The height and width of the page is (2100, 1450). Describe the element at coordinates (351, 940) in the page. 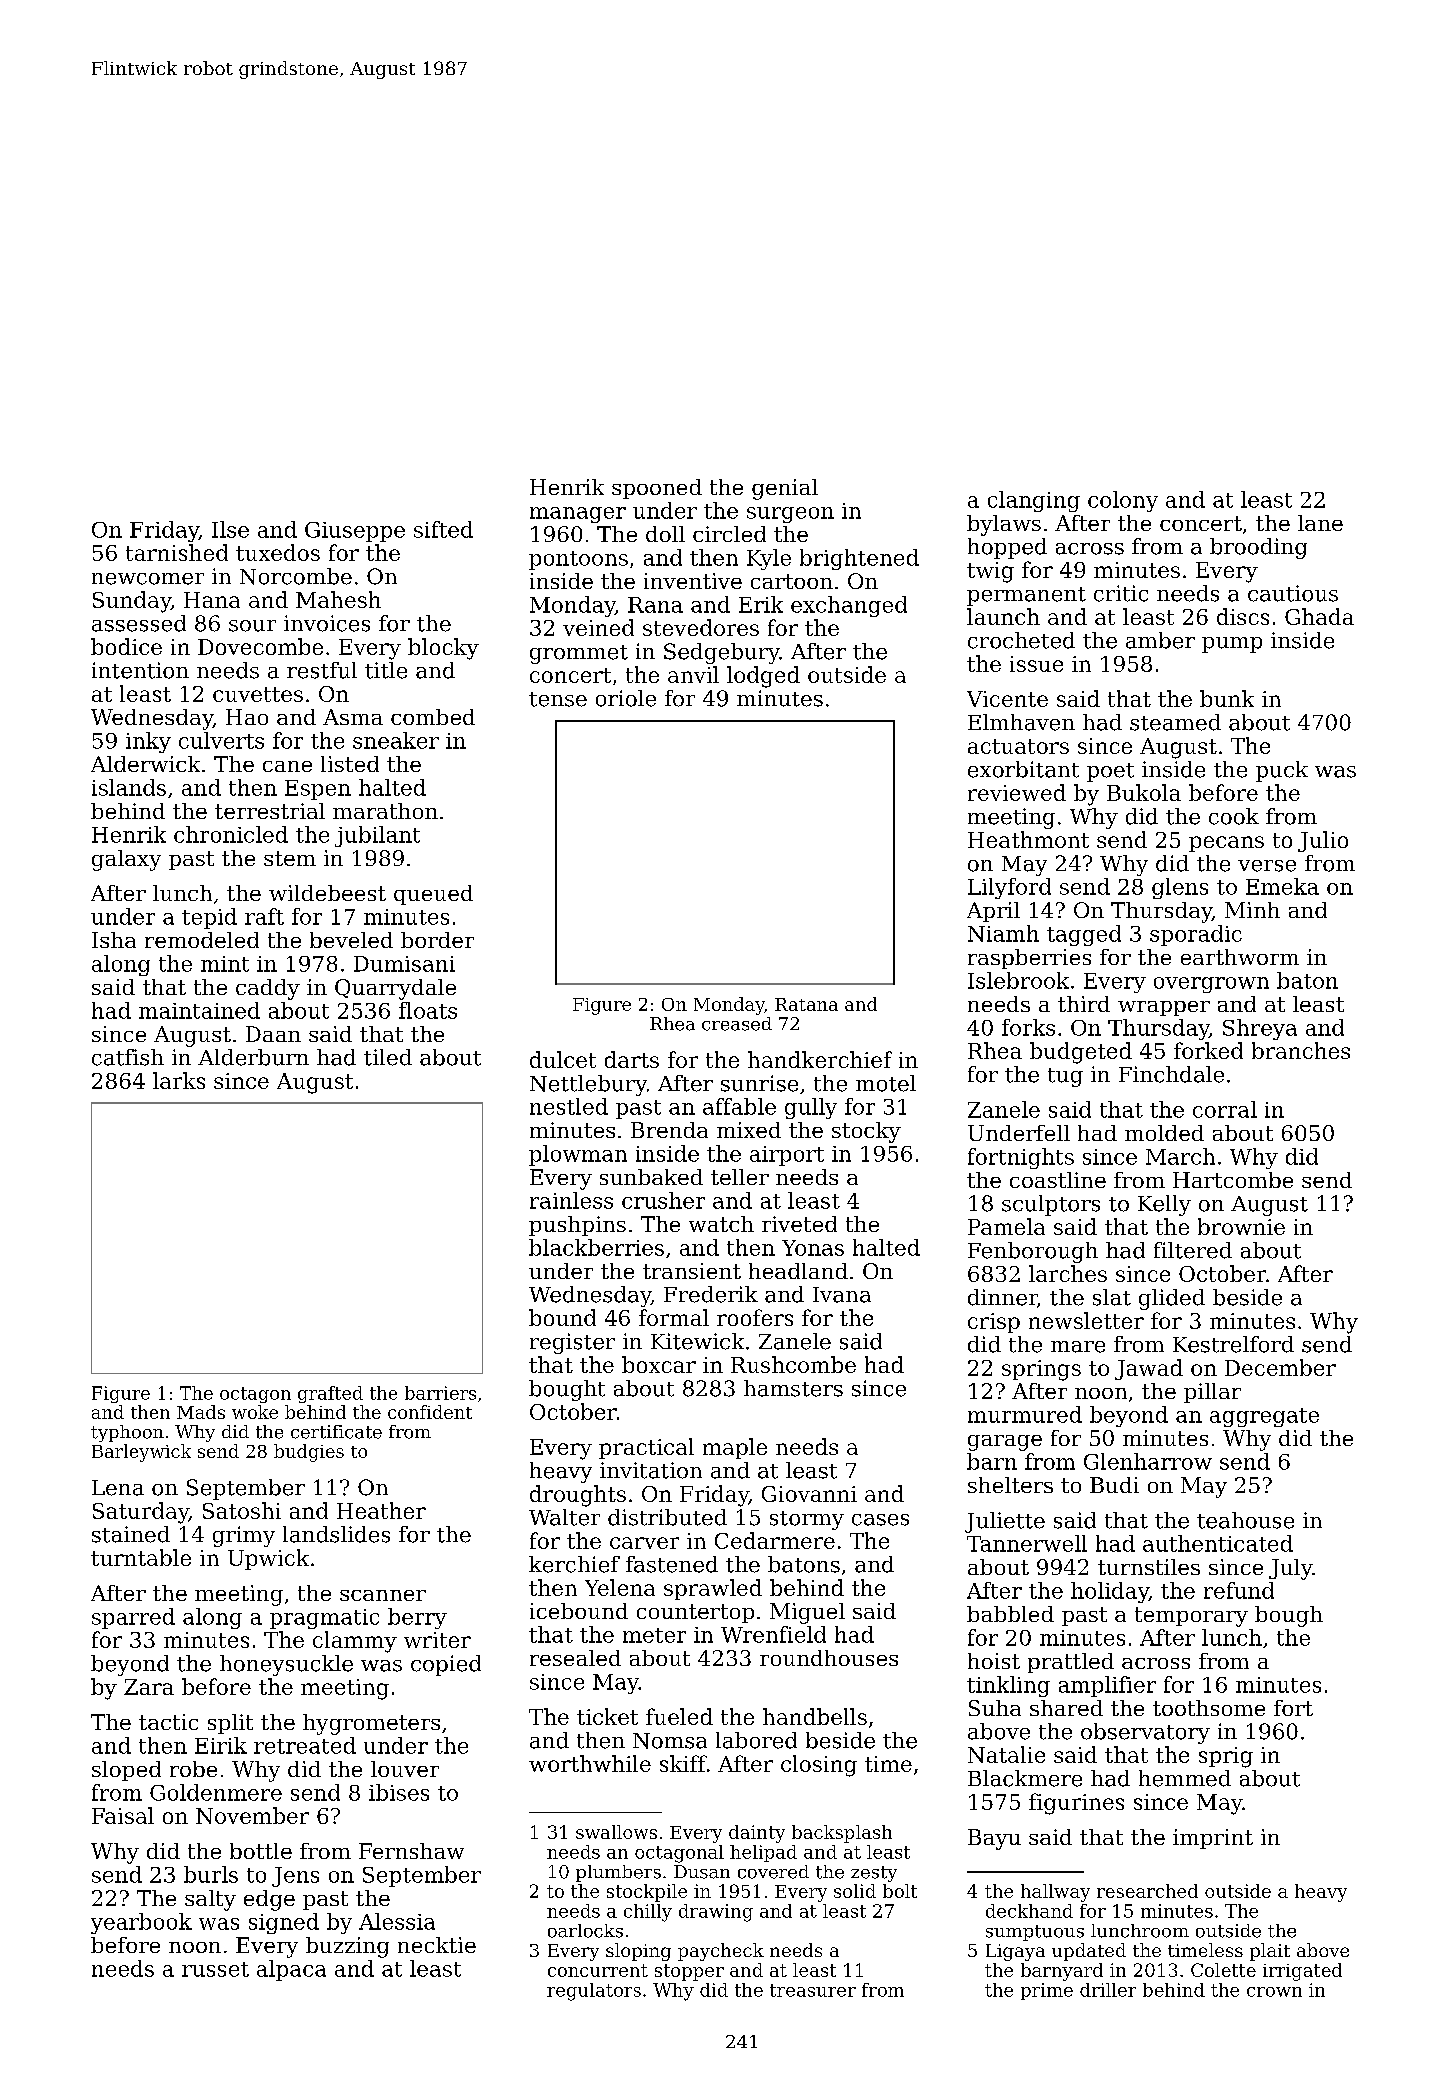

I see `beveled` at that location.
